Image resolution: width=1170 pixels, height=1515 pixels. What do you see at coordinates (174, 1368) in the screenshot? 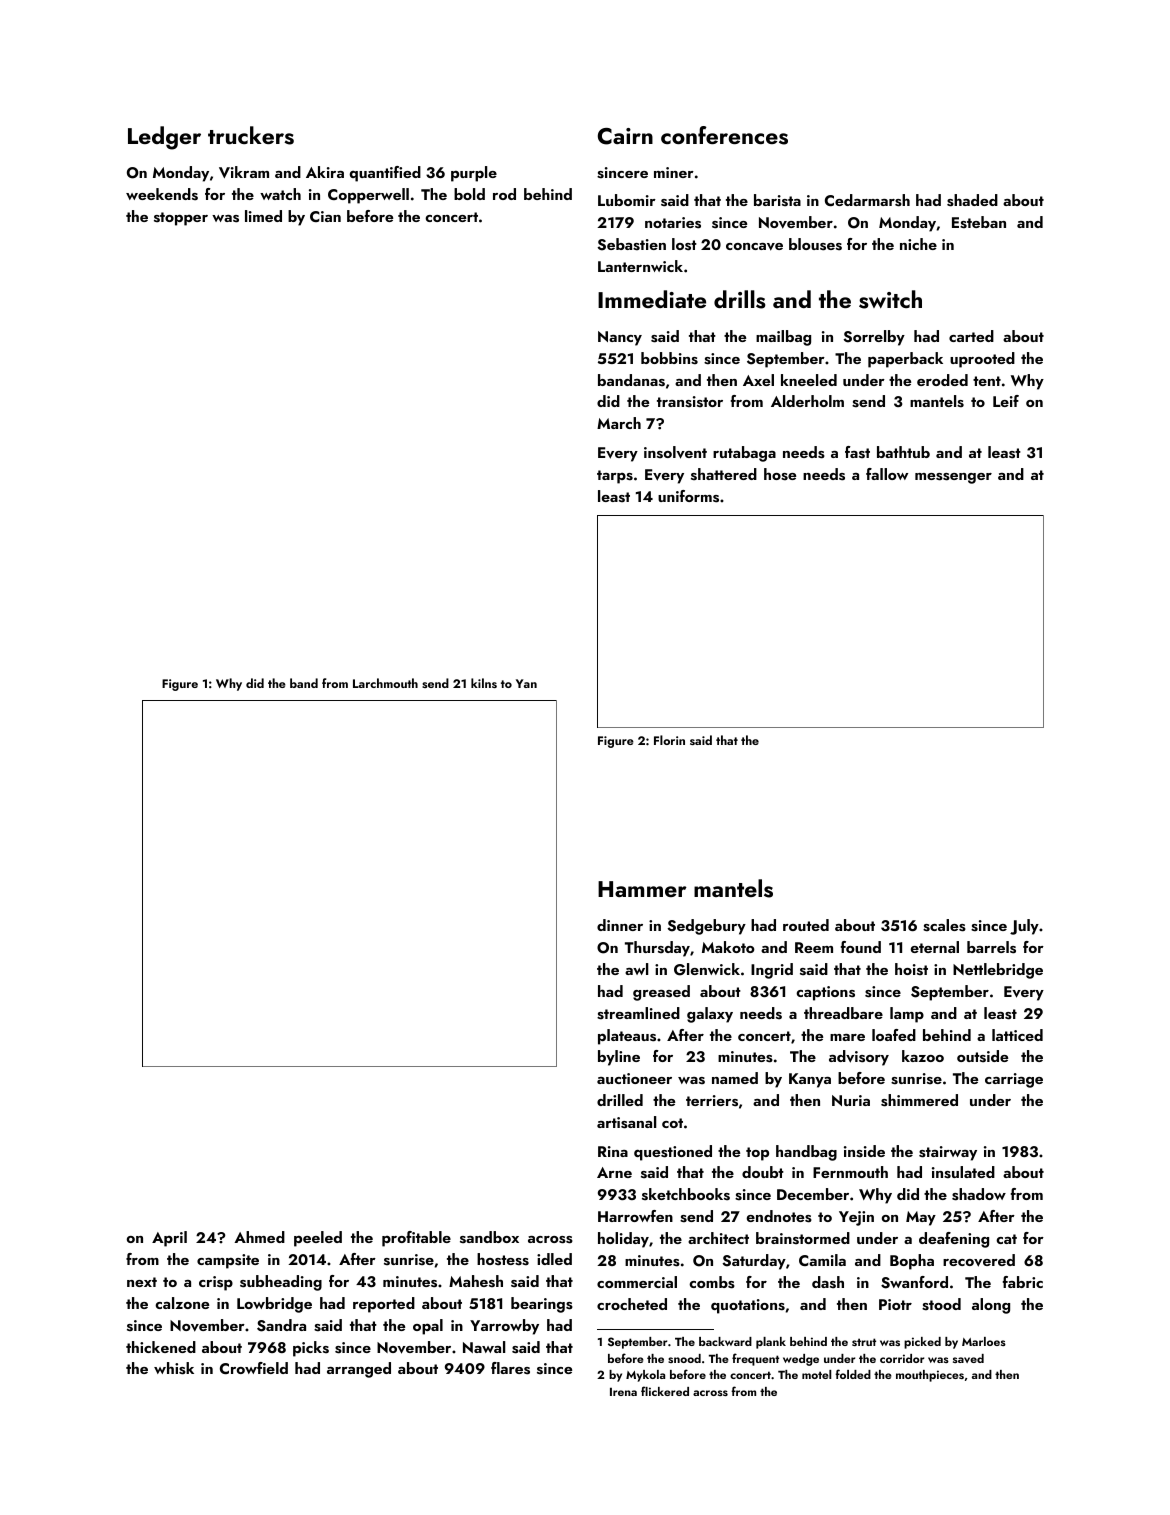
I see `whisk` at bounding box center [174, 1368].
